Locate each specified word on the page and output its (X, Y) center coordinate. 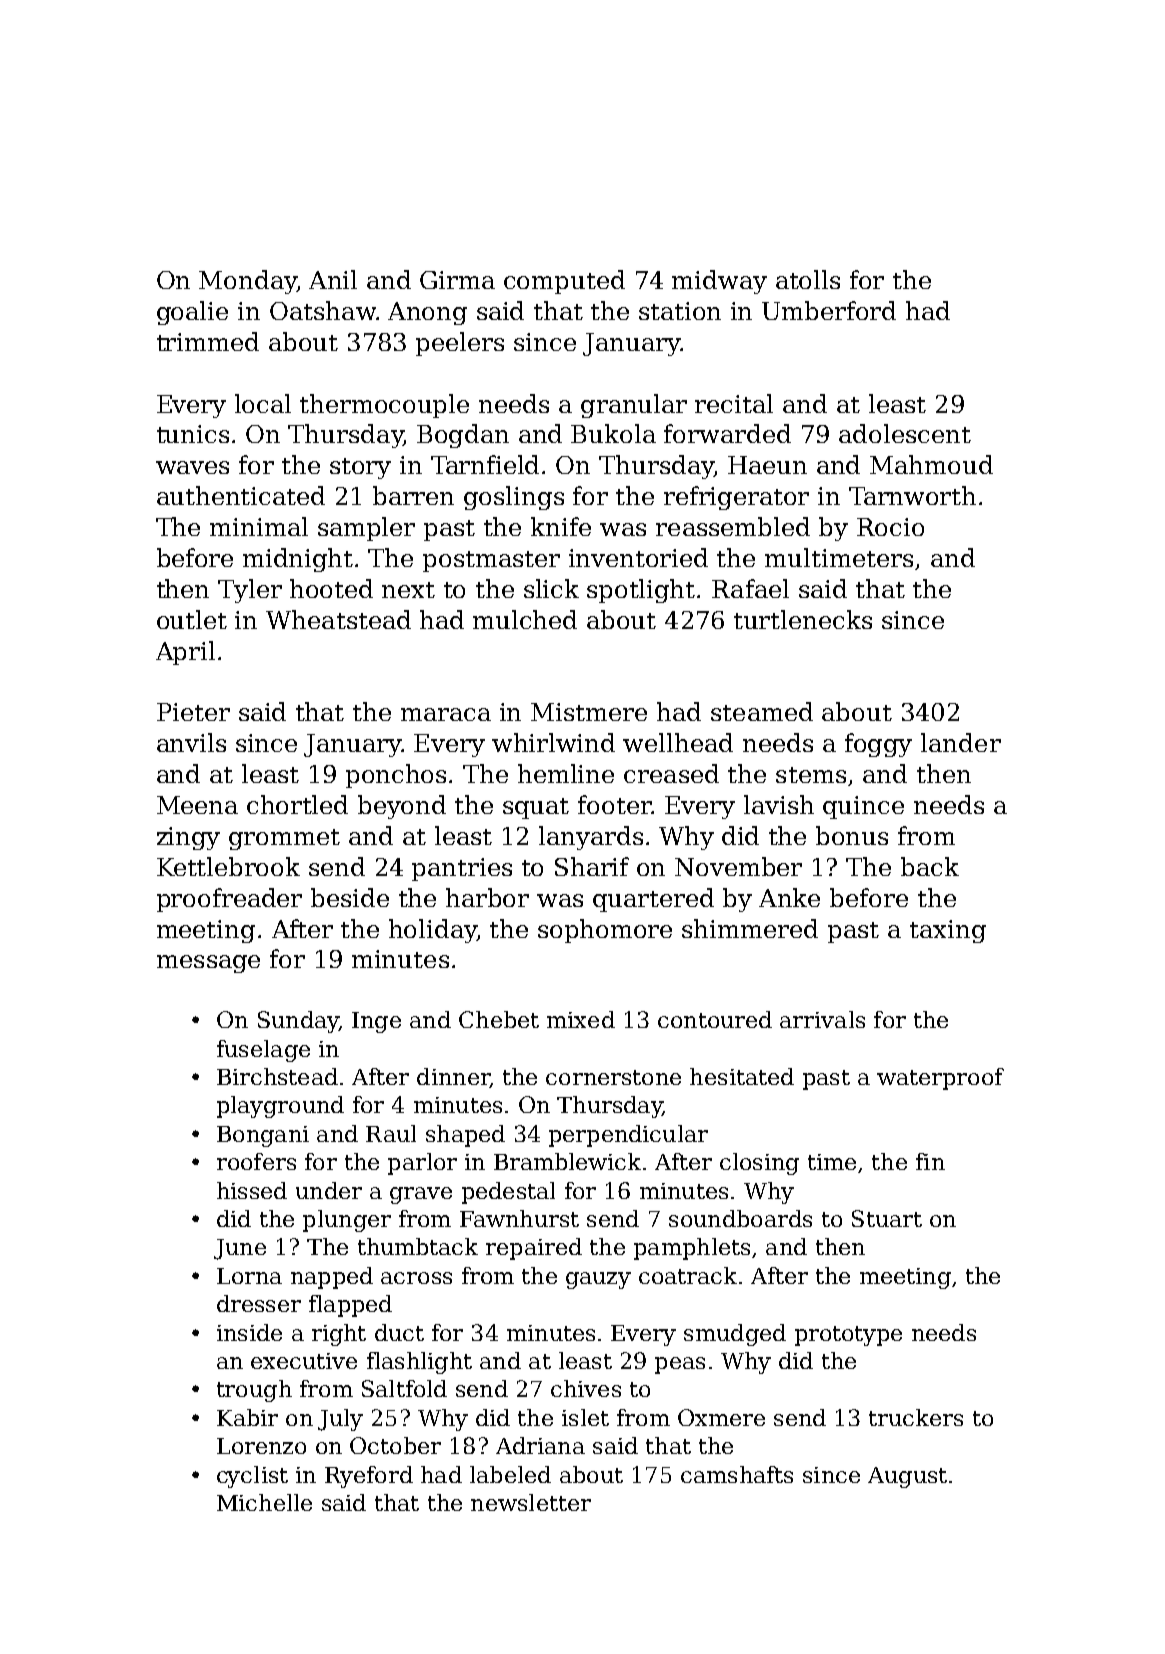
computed (564, 282)
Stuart (887, 1218)
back (930, 866)
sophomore (605, 931)
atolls (808, 279)
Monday (248, 282)
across (416, 1278)
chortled (297, 804)
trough (254, 1391)
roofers (256, 1161)
